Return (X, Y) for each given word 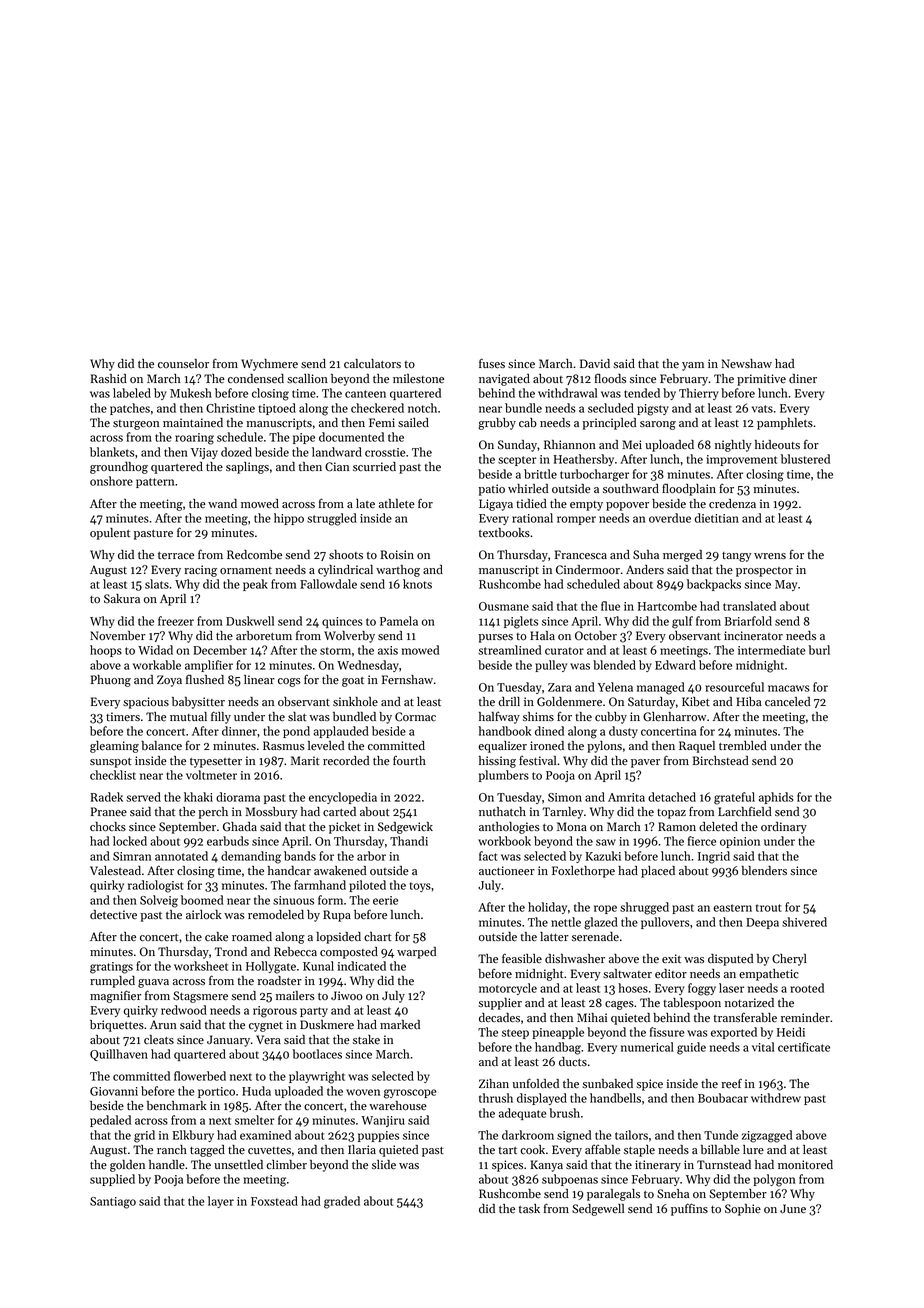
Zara (560, 687)
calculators (372, 363)
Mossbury (272, 813)
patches (130, 409)
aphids (776, 798)
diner (803, 379)
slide (384, 1165)
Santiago (113, 1203)
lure (753, 1149)
